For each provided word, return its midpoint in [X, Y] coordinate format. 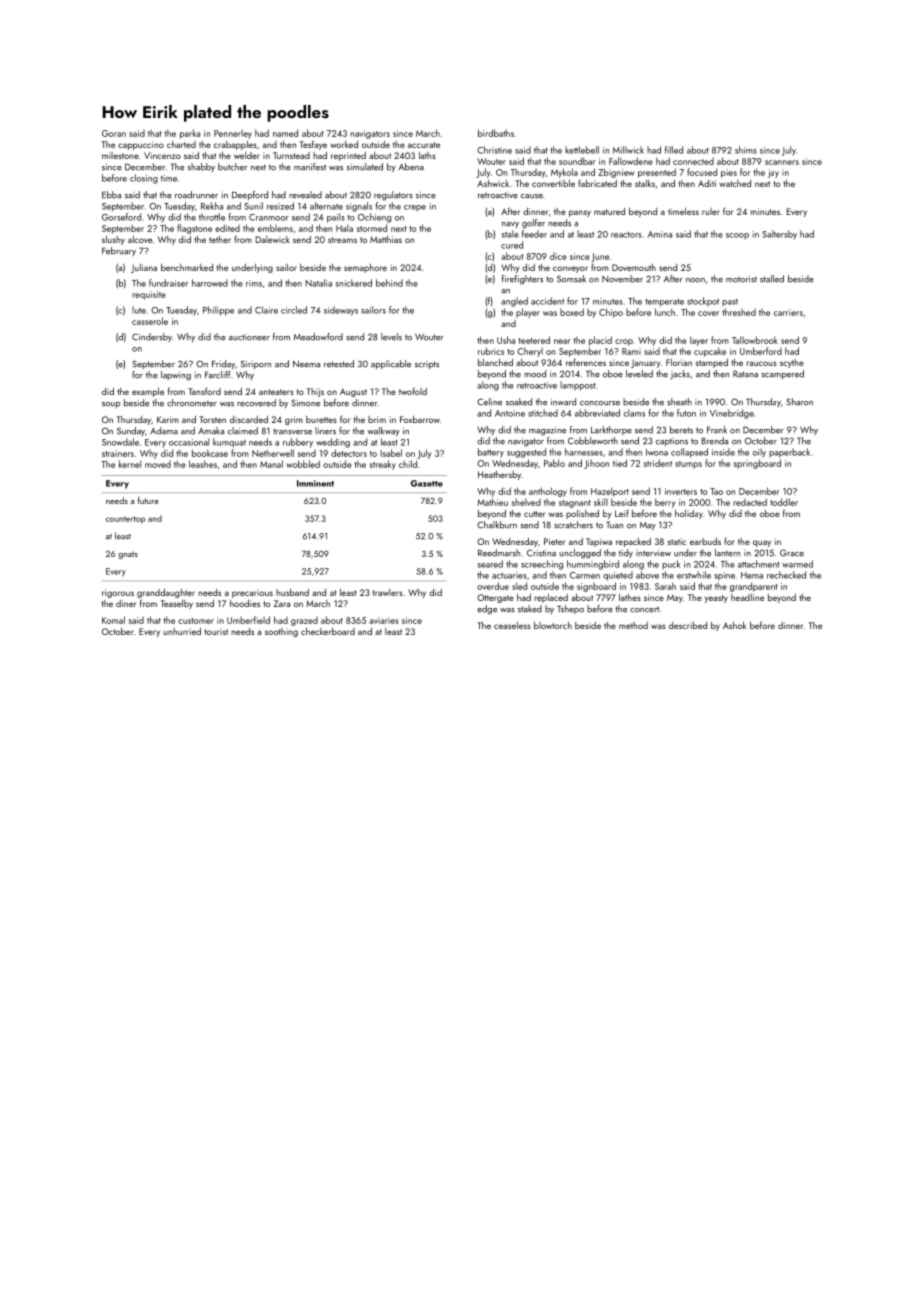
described [688, 625]
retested [339, 364]
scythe [792, 363]
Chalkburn [497, 525]
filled [674, 150]
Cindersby [152, 337]
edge [487, 610]
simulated [365, 167]
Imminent [315, 483]
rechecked [786, 575]
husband [292, 592]
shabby [201, 167]
